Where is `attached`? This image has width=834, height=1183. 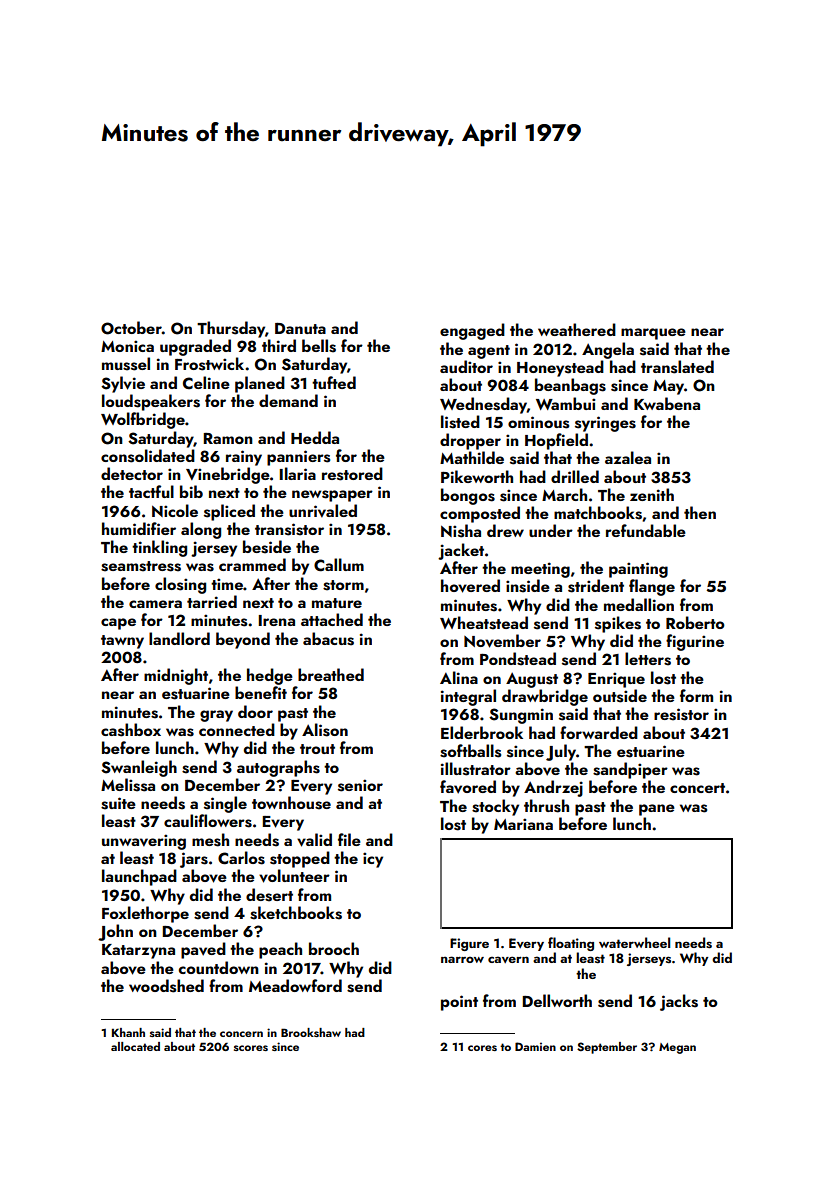
attached is located at coordinates (332, 619).
